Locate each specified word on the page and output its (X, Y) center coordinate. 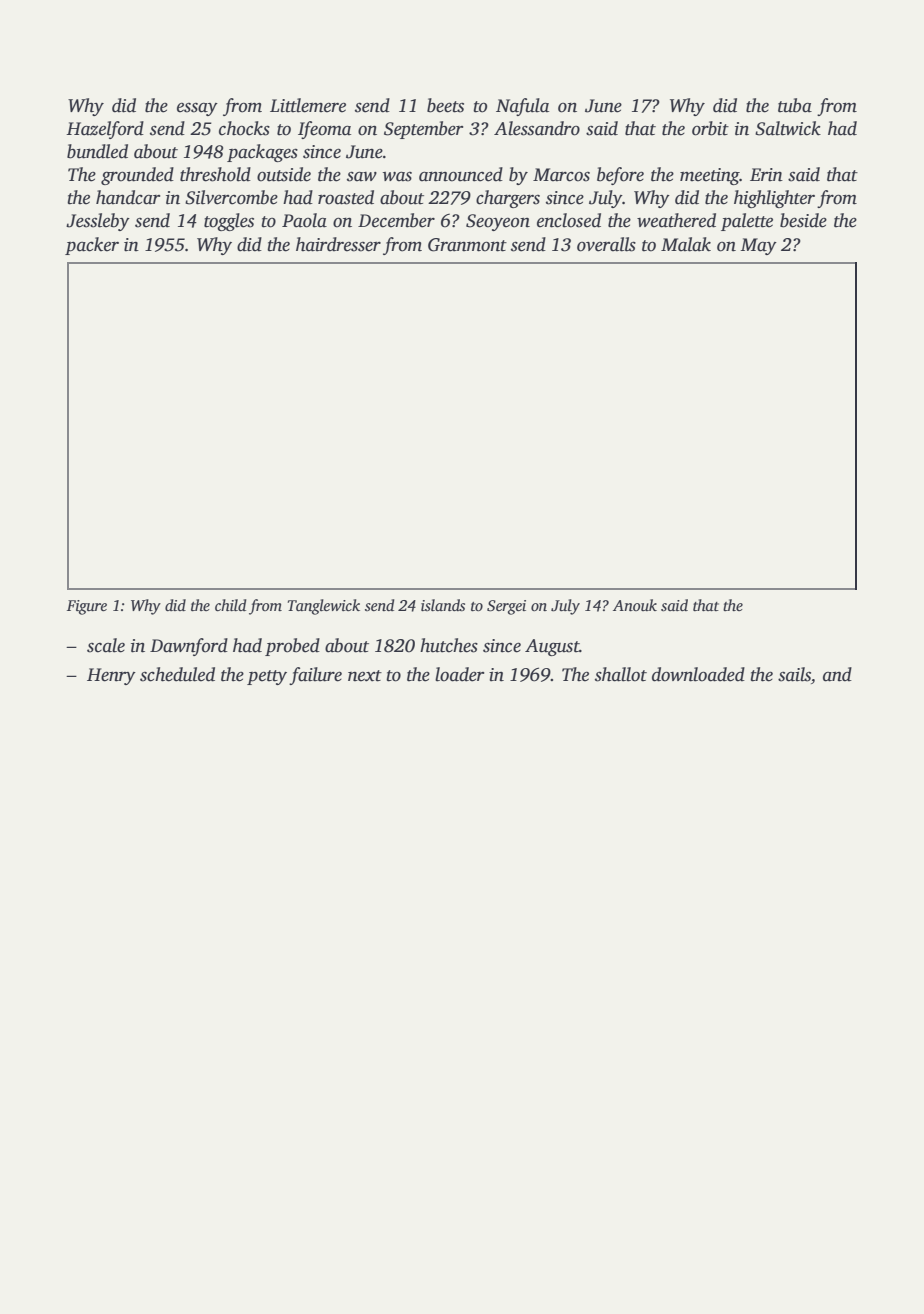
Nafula (522, 107)
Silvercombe (231, 197)
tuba (795, 105)
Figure (87, 607)
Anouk (635, 605)
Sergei (506, 607)
